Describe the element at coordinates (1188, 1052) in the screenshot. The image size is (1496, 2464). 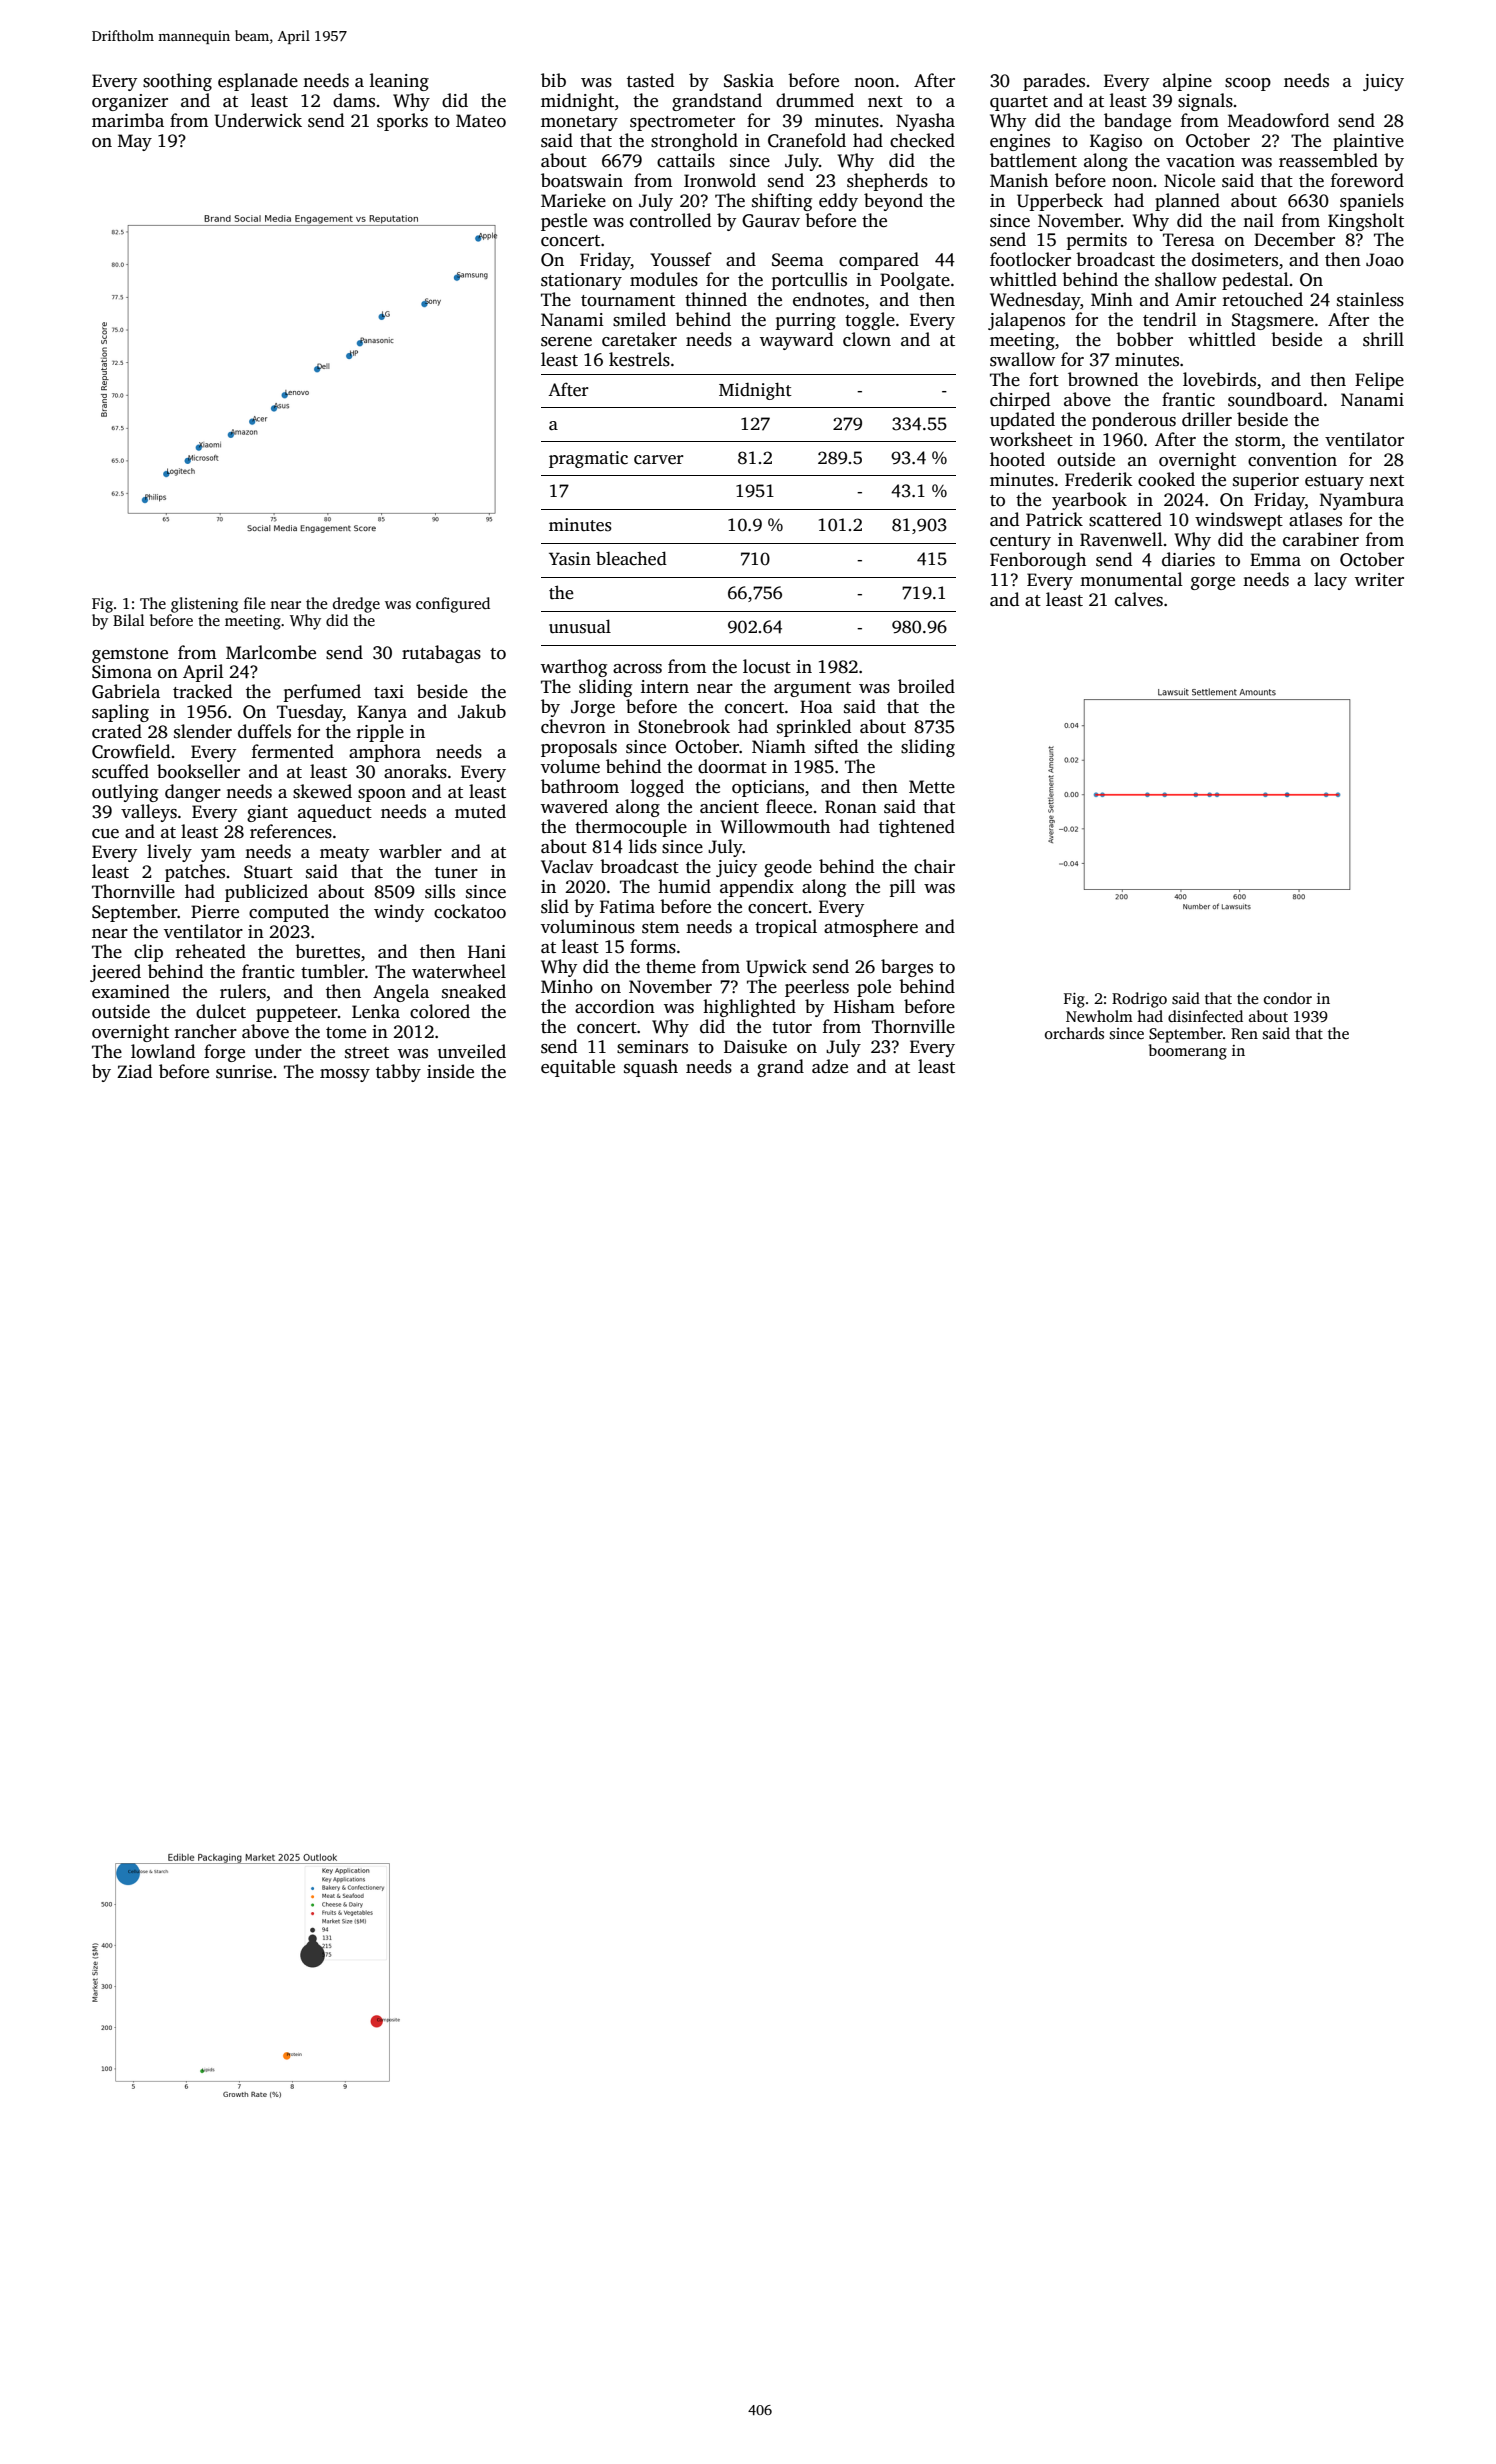
I see `boomerang` at that location.
